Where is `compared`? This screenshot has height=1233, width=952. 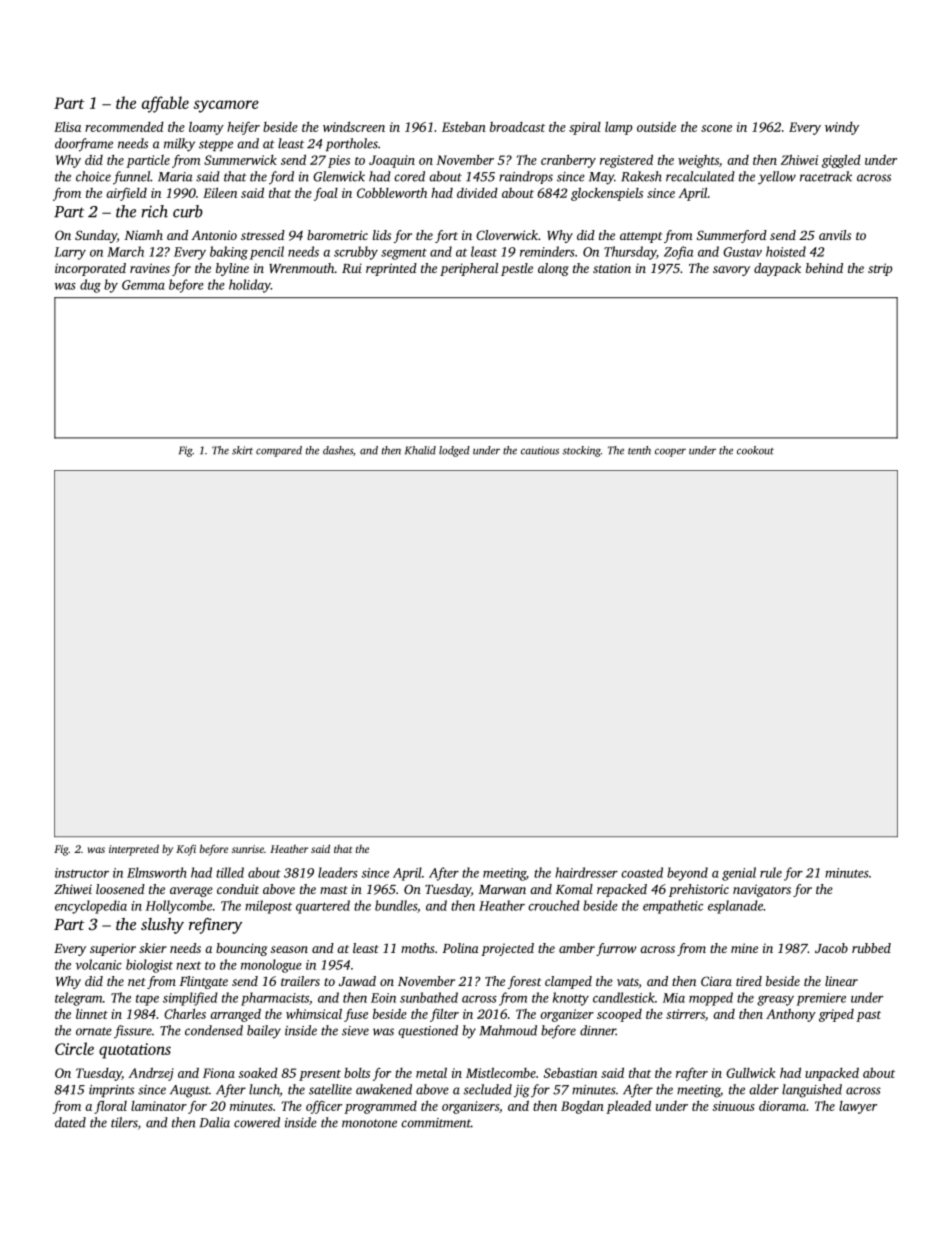
compared is located at coordinates (279, 451).
